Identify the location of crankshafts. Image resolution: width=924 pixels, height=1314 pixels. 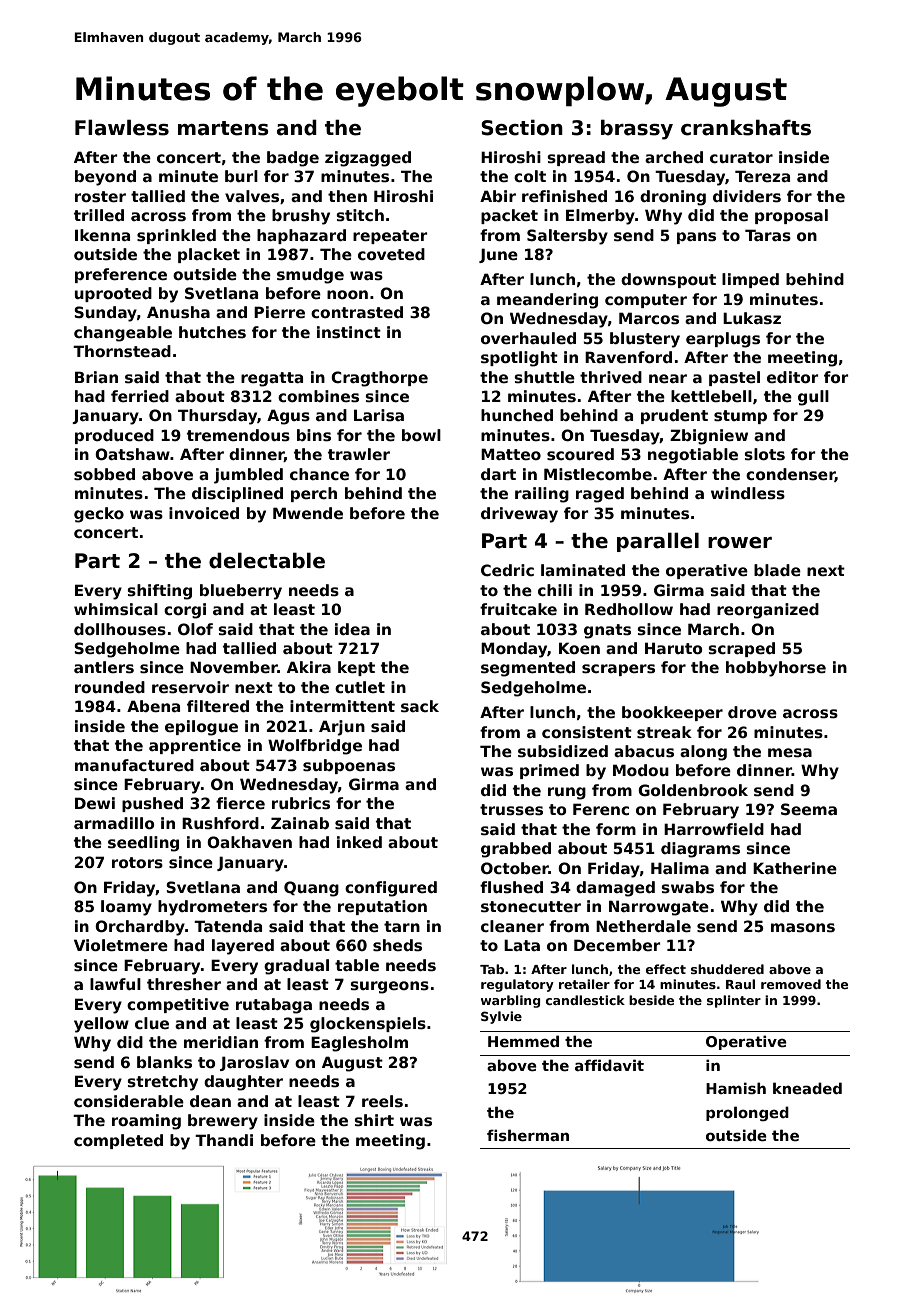
(746, 127).
